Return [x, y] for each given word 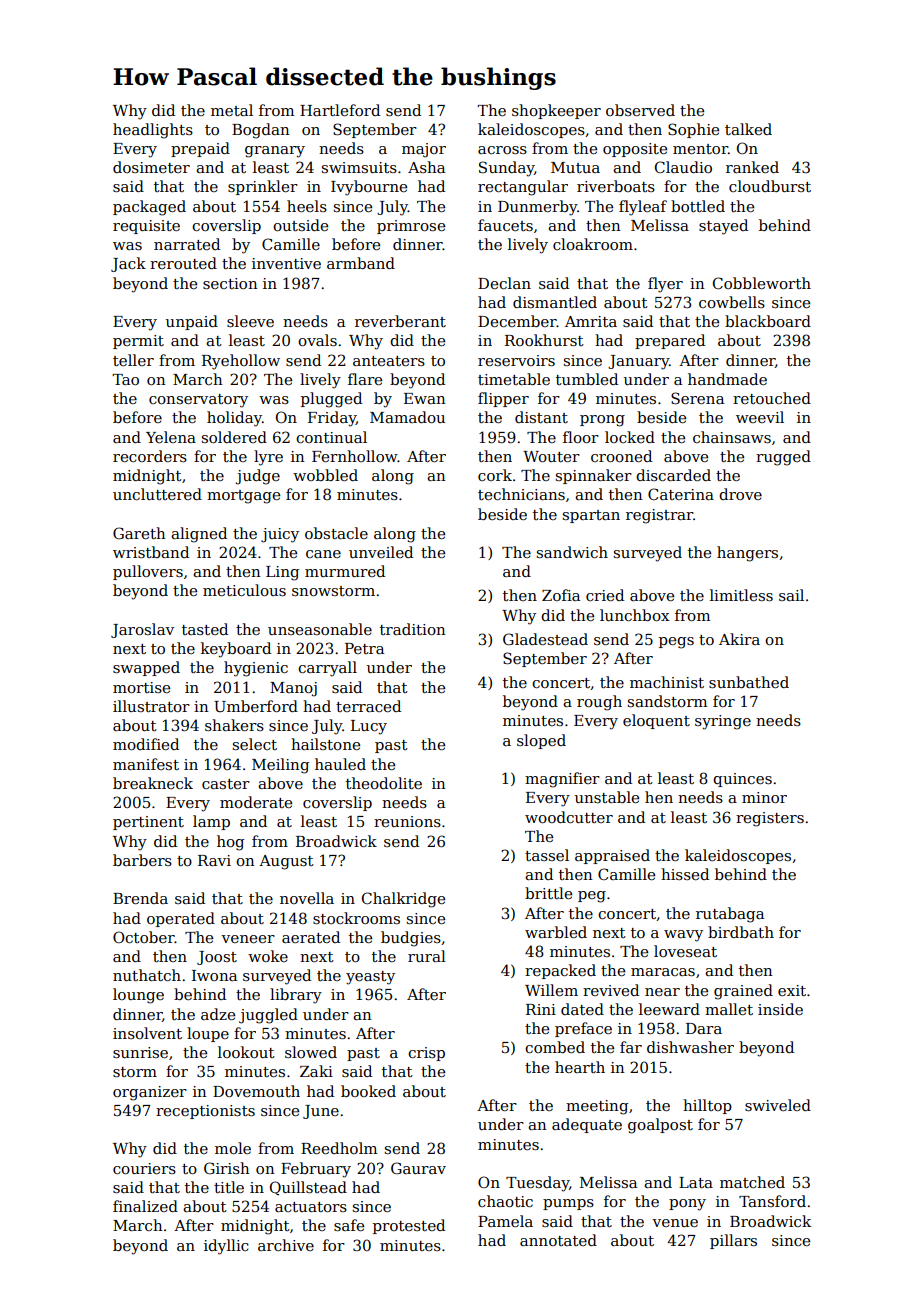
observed [640, 110]
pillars [733, 1241]
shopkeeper [556, 111]
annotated [558, 1240]
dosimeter [151, 167]
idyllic [226, 1247]
